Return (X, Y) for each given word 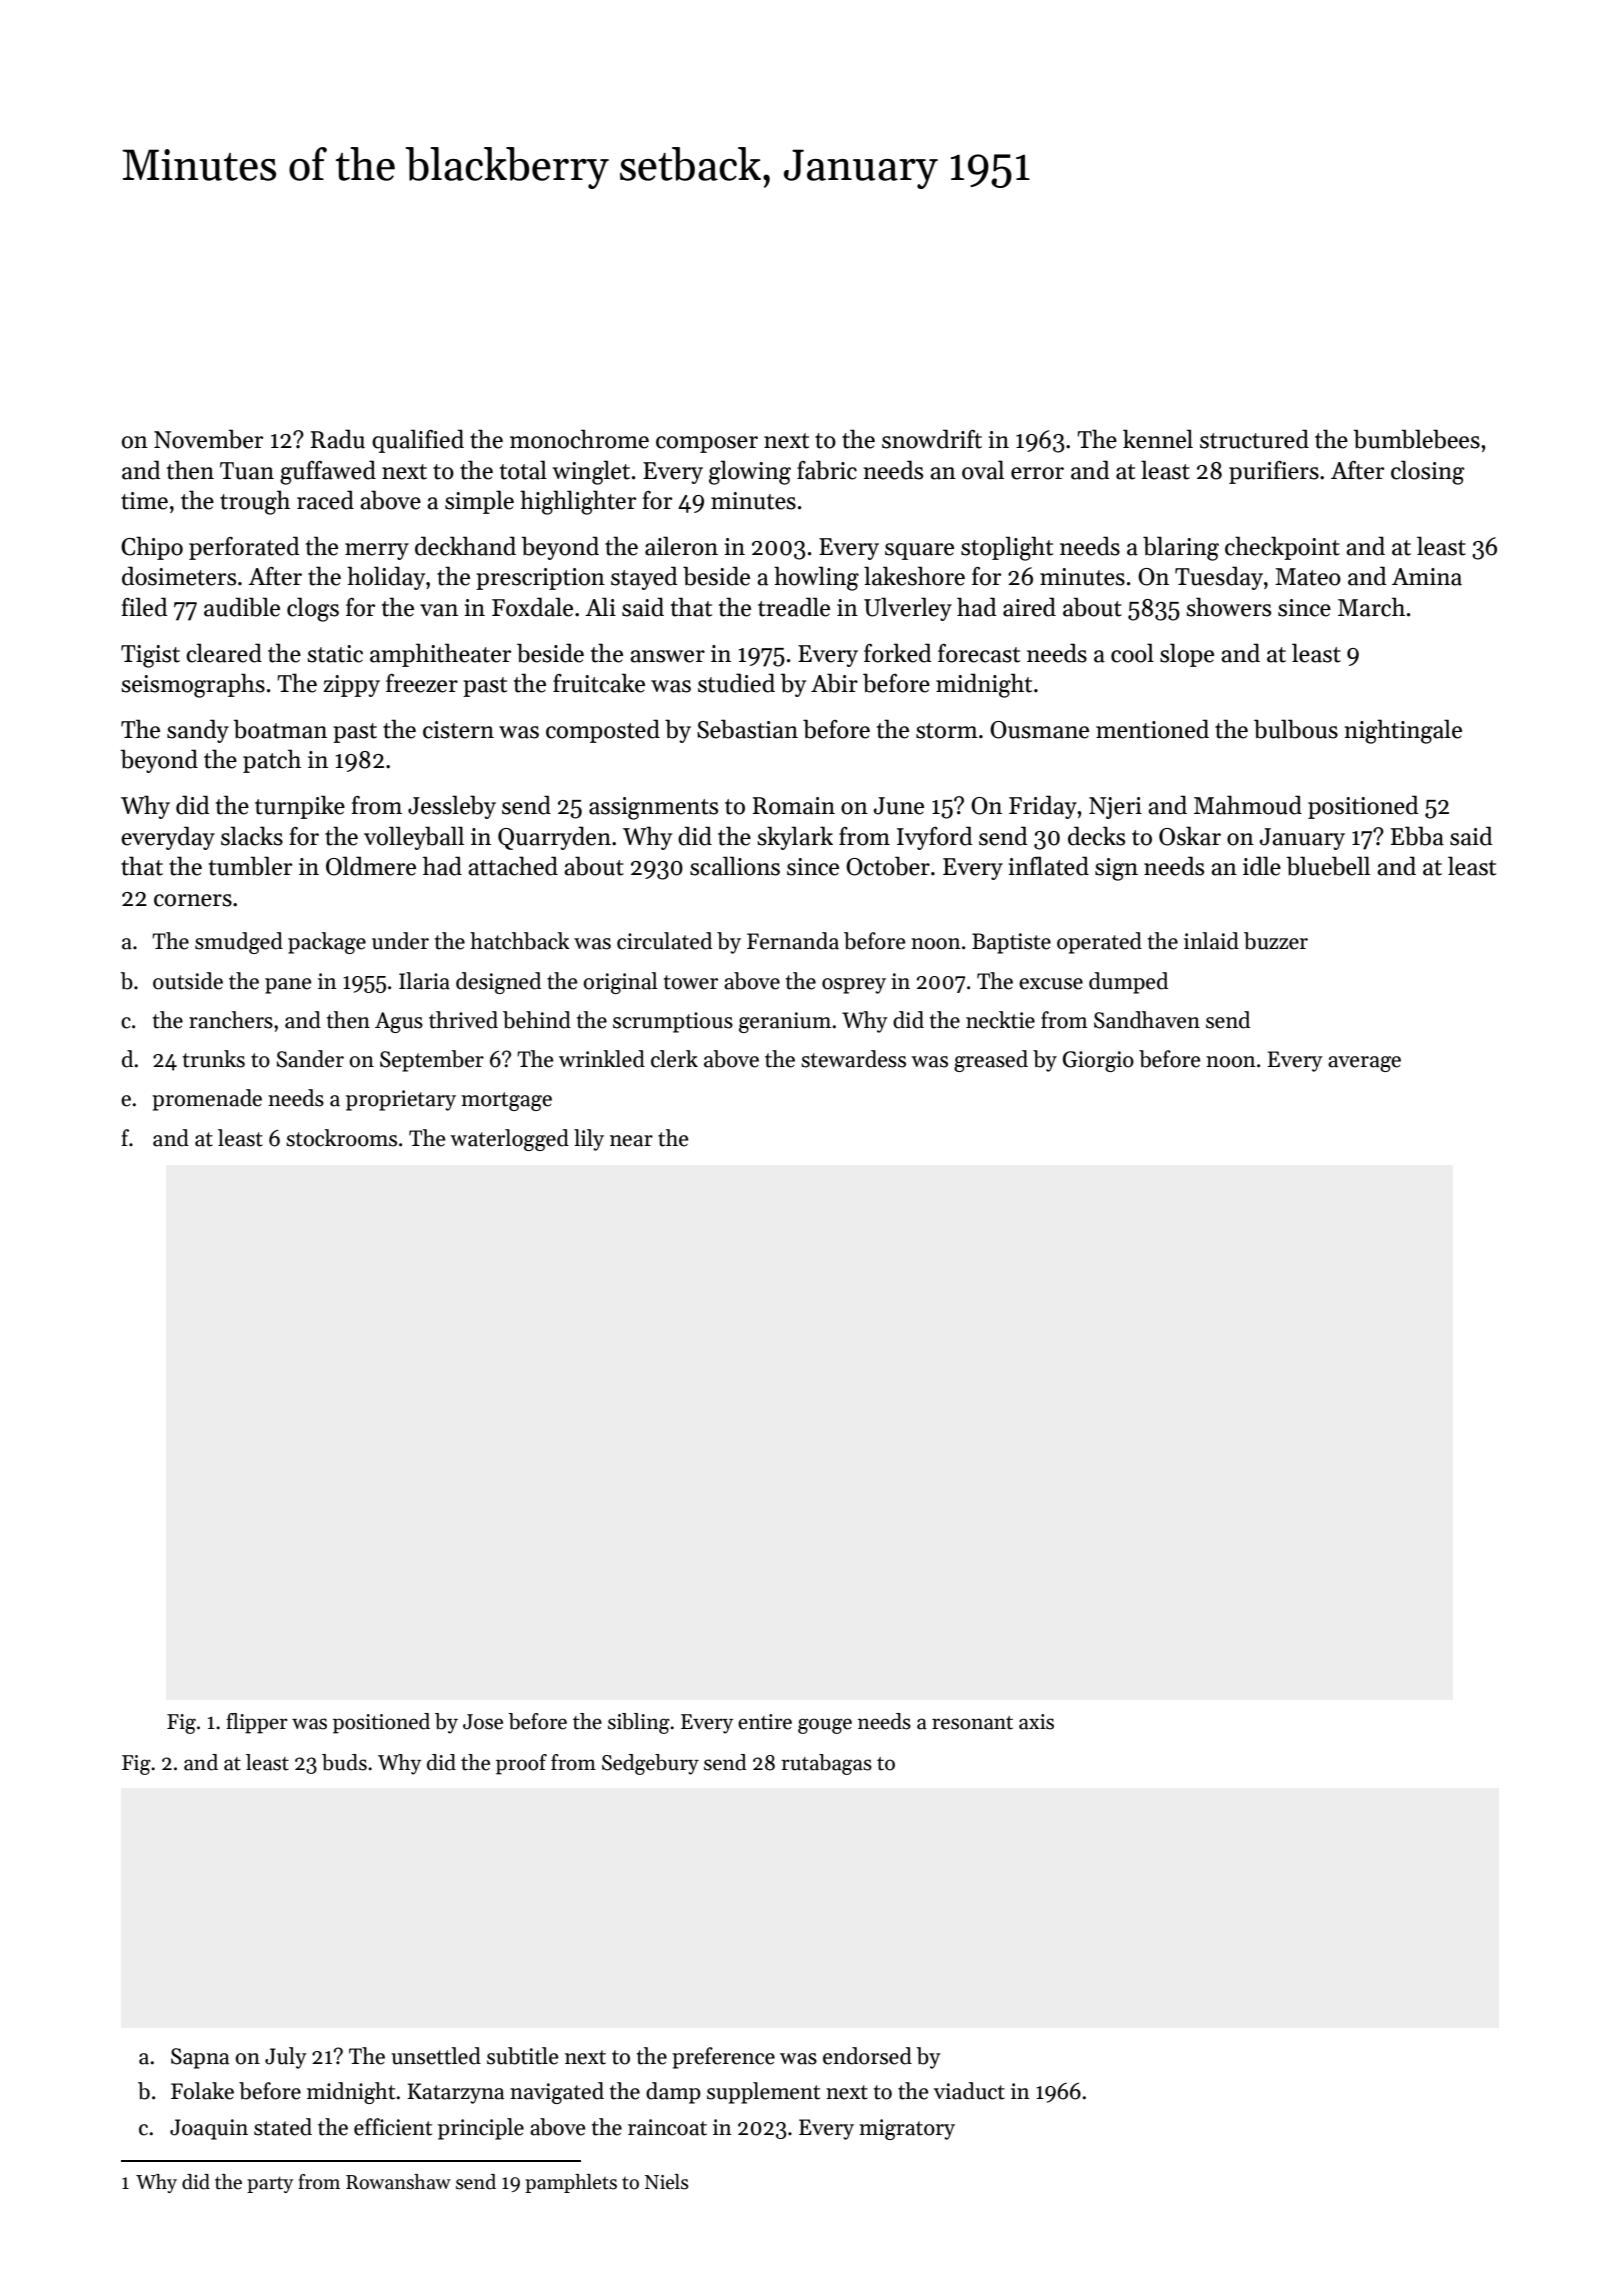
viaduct (969, 2091)
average (1364, 1064)
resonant (972, 1723)
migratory (907, 2129)
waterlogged (509, 1140)
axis (1036, 1722)
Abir (834, 683)
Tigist (150, 656)
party (270, 2184)
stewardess (853, 1059)
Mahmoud (1248, 805)
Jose (483, 1722)
